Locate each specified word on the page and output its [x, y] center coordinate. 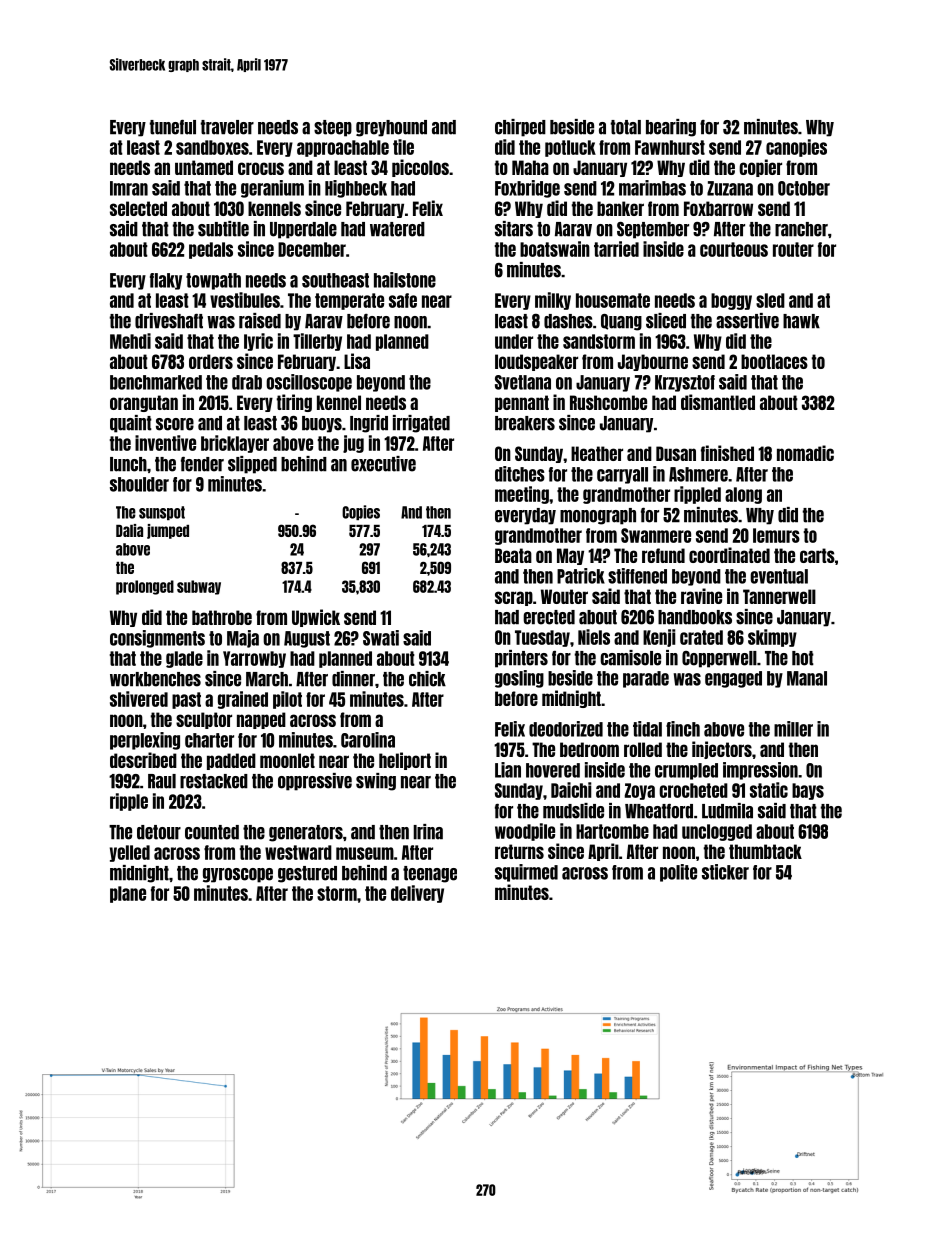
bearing [671, 128]
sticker [725, 872]
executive [383, 464]
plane [128, 894]
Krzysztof [685, 383]
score [175, 424]
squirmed [526, 873]
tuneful [173, 127]
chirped [520, 128]
